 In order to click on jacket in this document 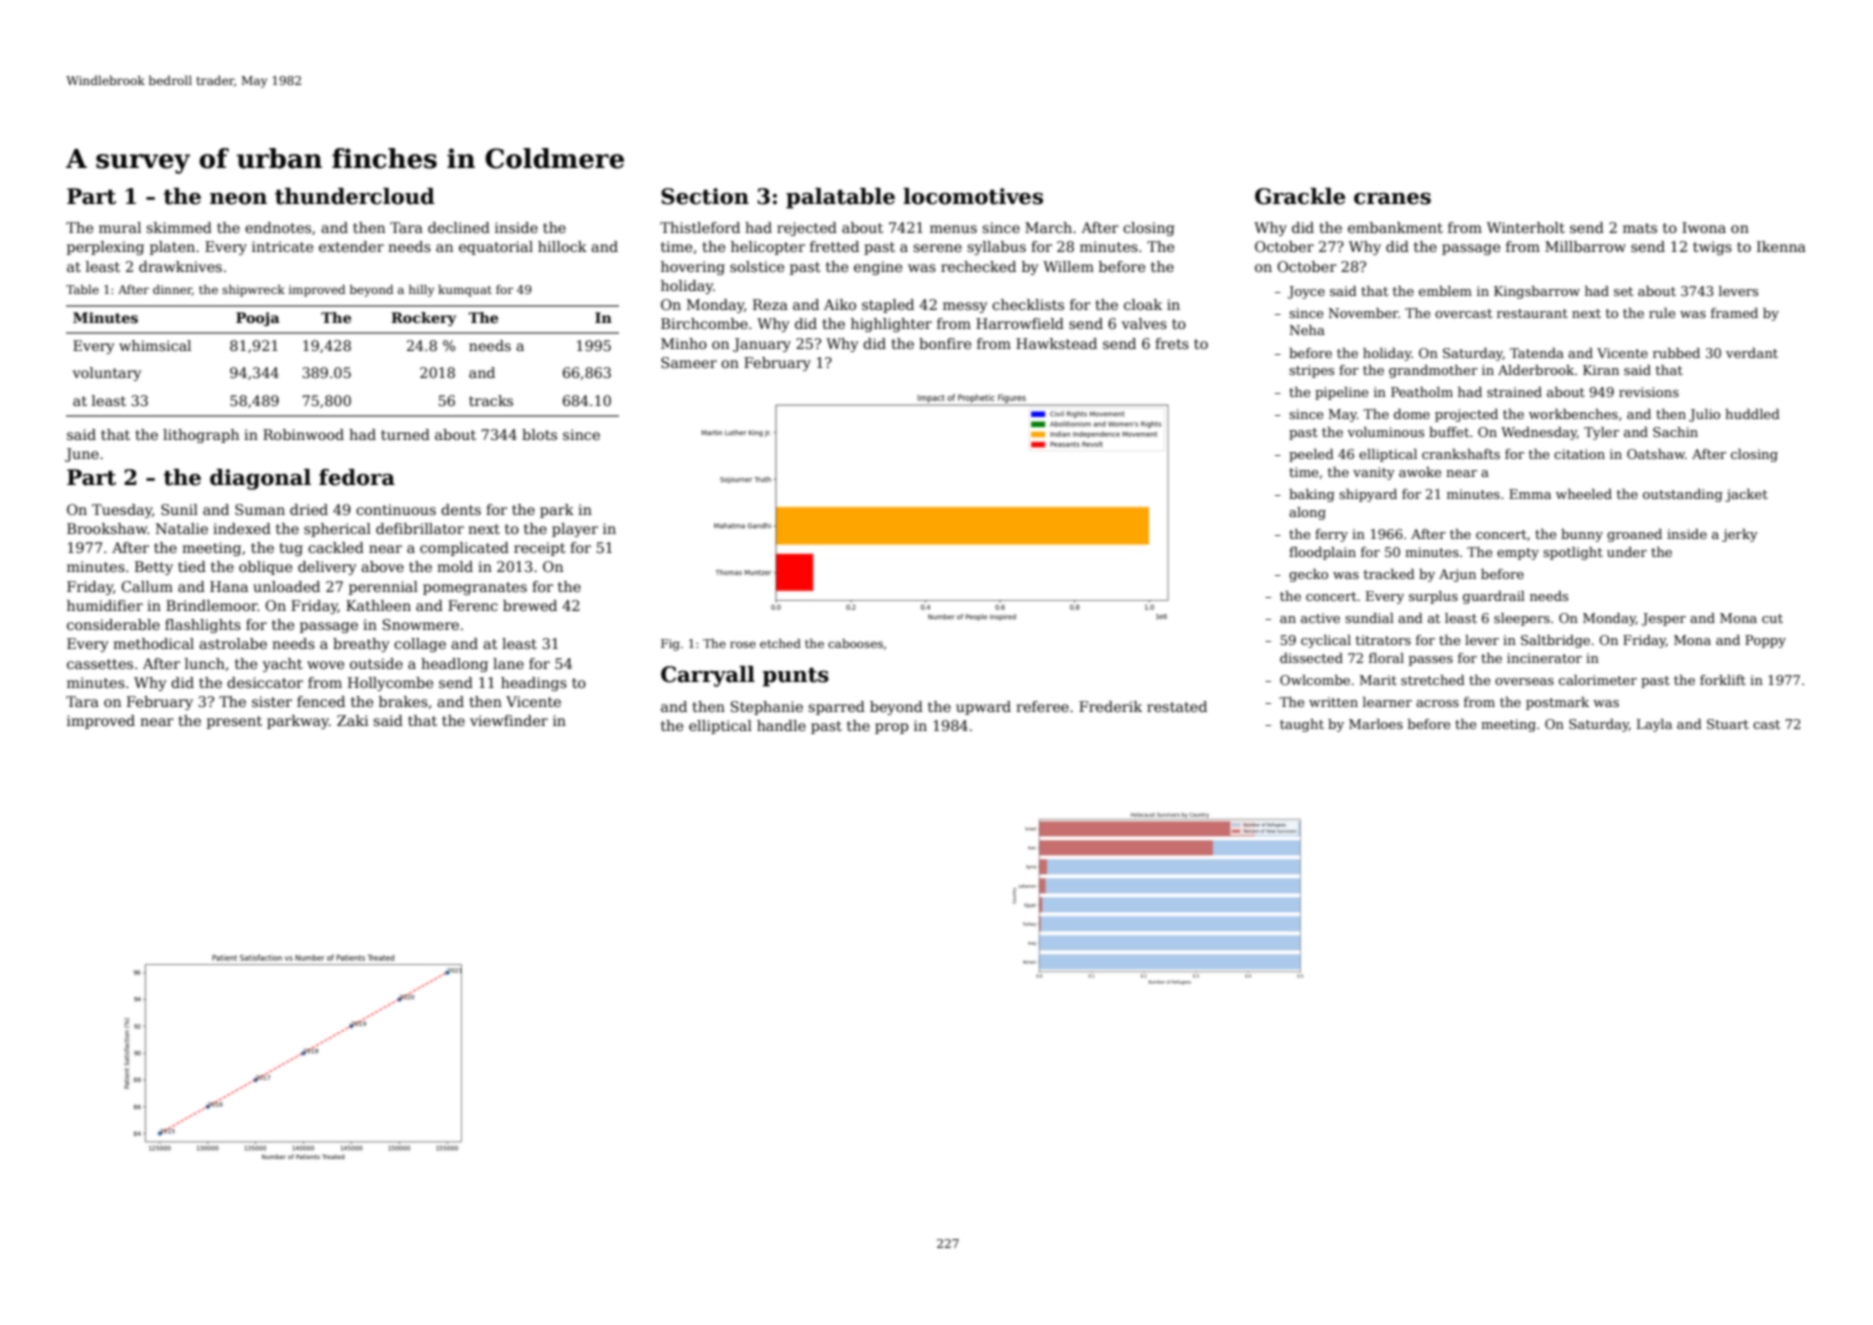, I will do `click(1746, 495)`.
